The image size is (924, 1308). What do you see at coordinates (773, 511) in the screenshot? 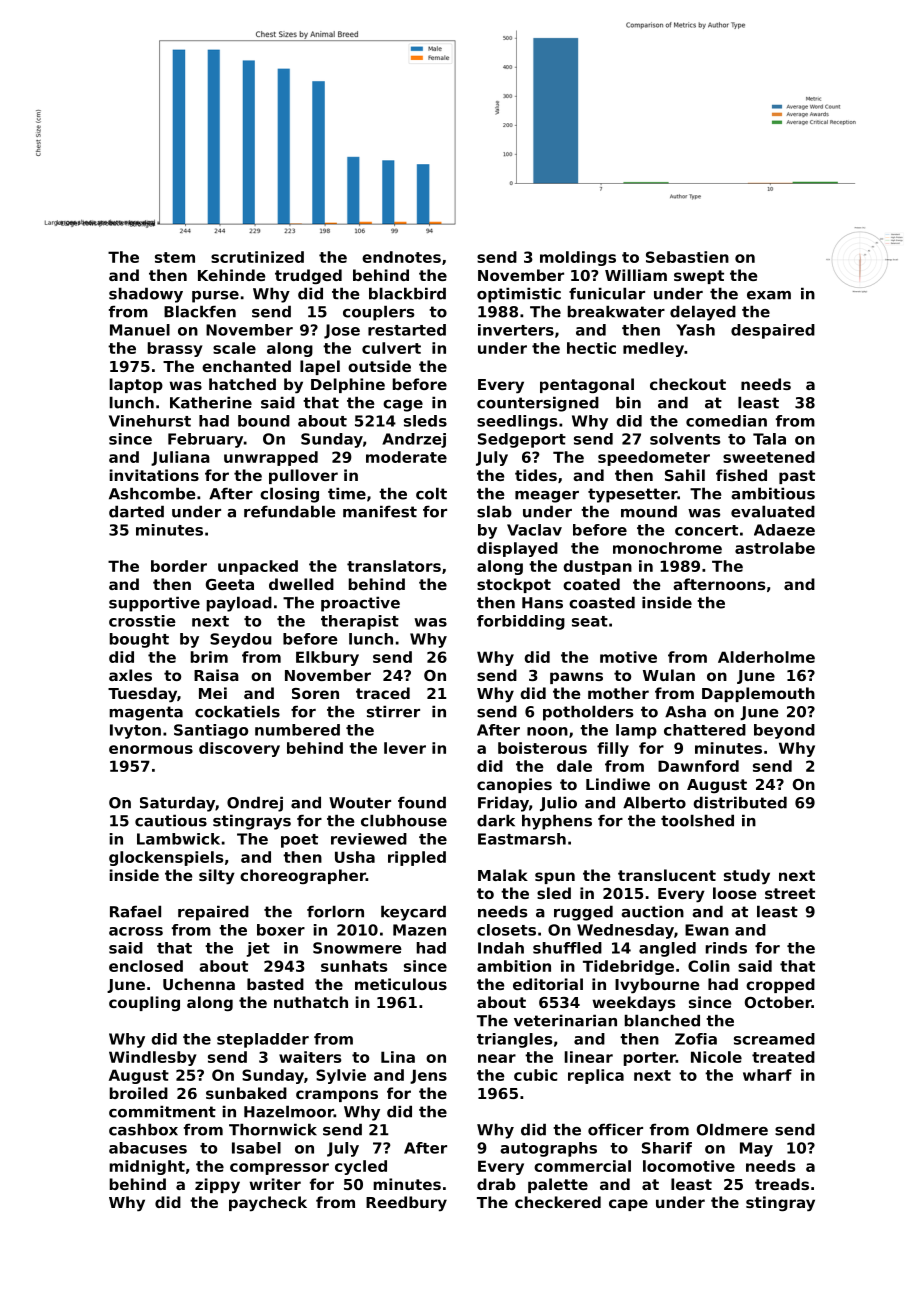
I see `evaluated` at bounding box center [773, 511].
